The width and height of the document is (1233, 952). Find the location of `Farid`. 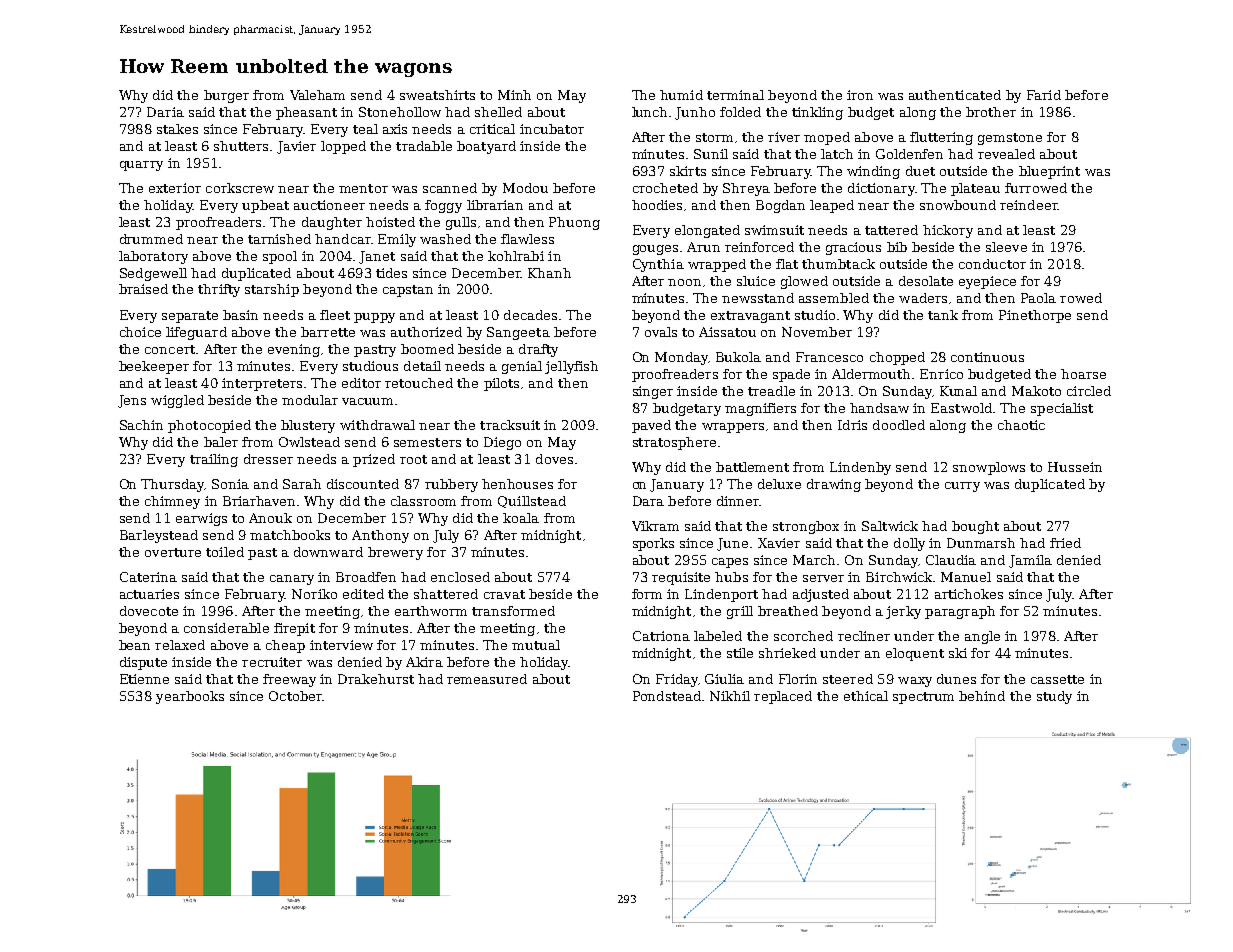

Farid is located at coordinates (1044, 95).
